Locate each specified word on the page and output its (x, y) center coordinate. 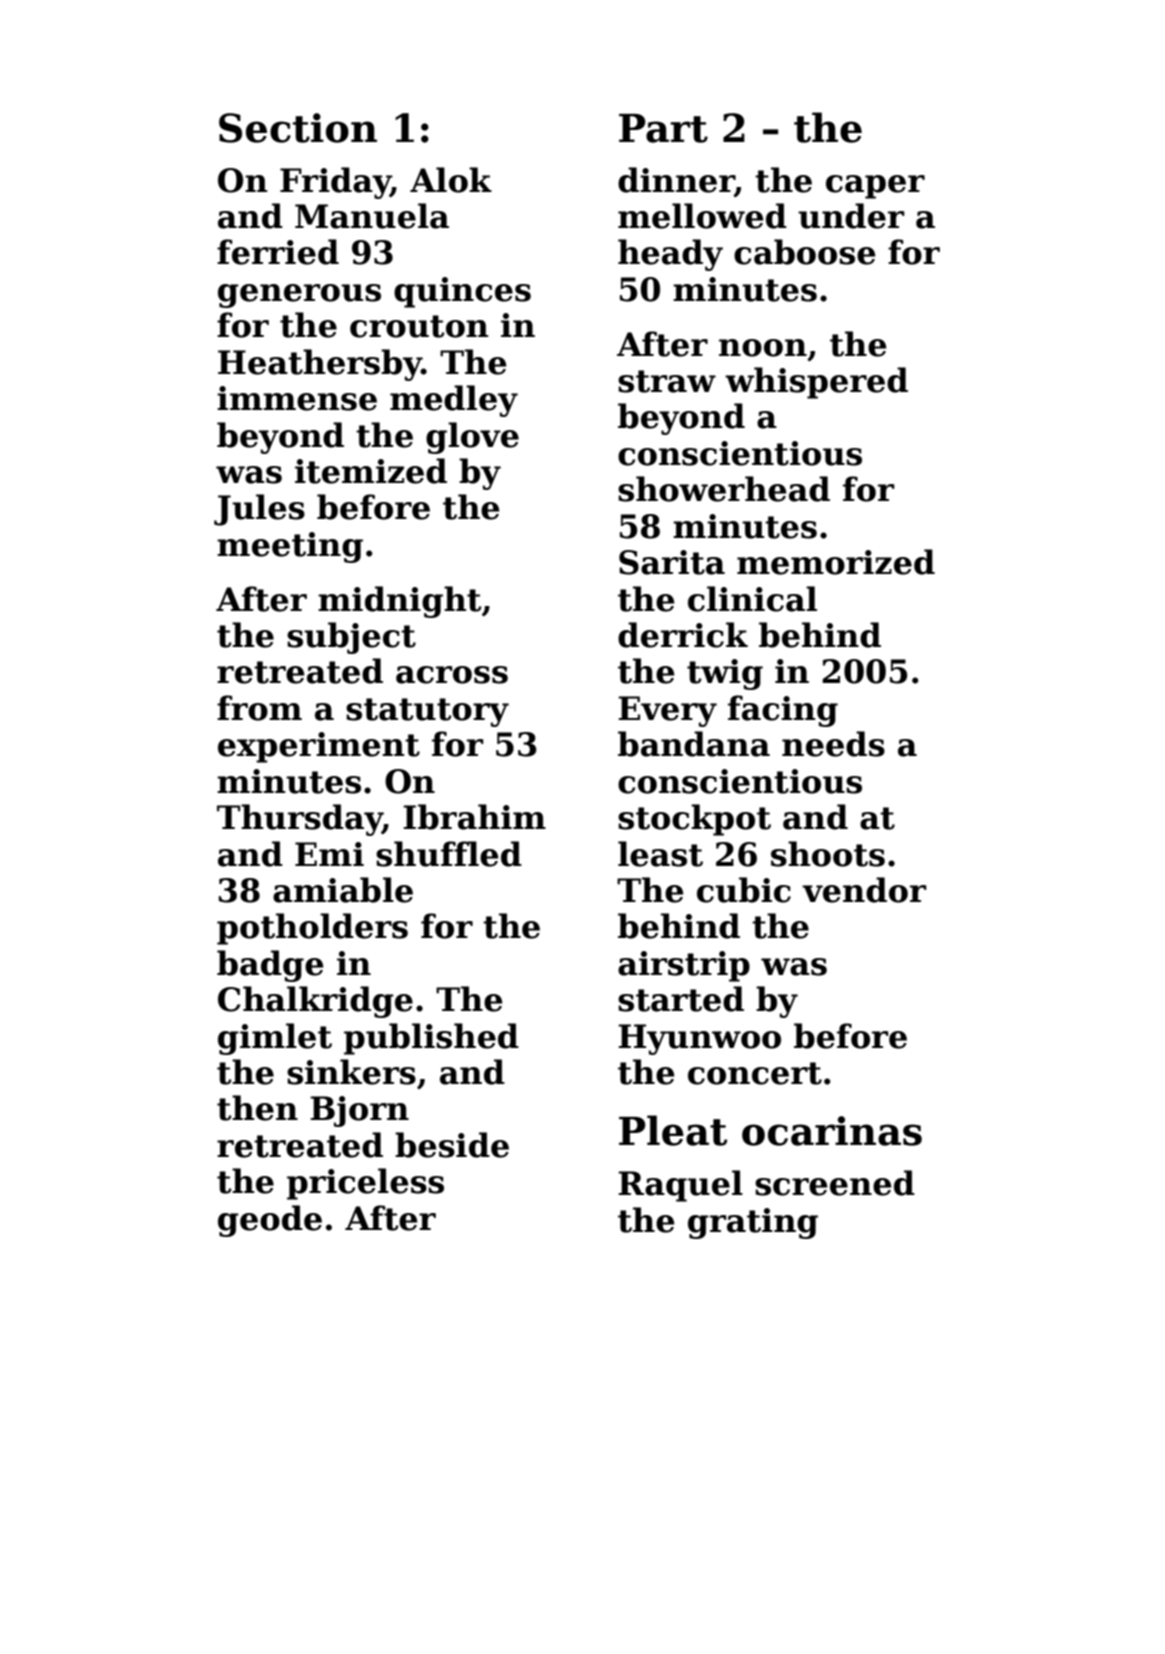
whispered (816, 383)
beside (452, 1145)
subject (351, 638)
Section (298, 128)
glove (472, 438)
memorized (836, 562)
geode (270, 1221)
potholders (312, 929)
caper (875, 187)
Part (663, 128)
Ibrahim (474, 817)
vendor (864, 890)
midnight (399, 602)
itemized (371, 471)
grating (753, 1223)
